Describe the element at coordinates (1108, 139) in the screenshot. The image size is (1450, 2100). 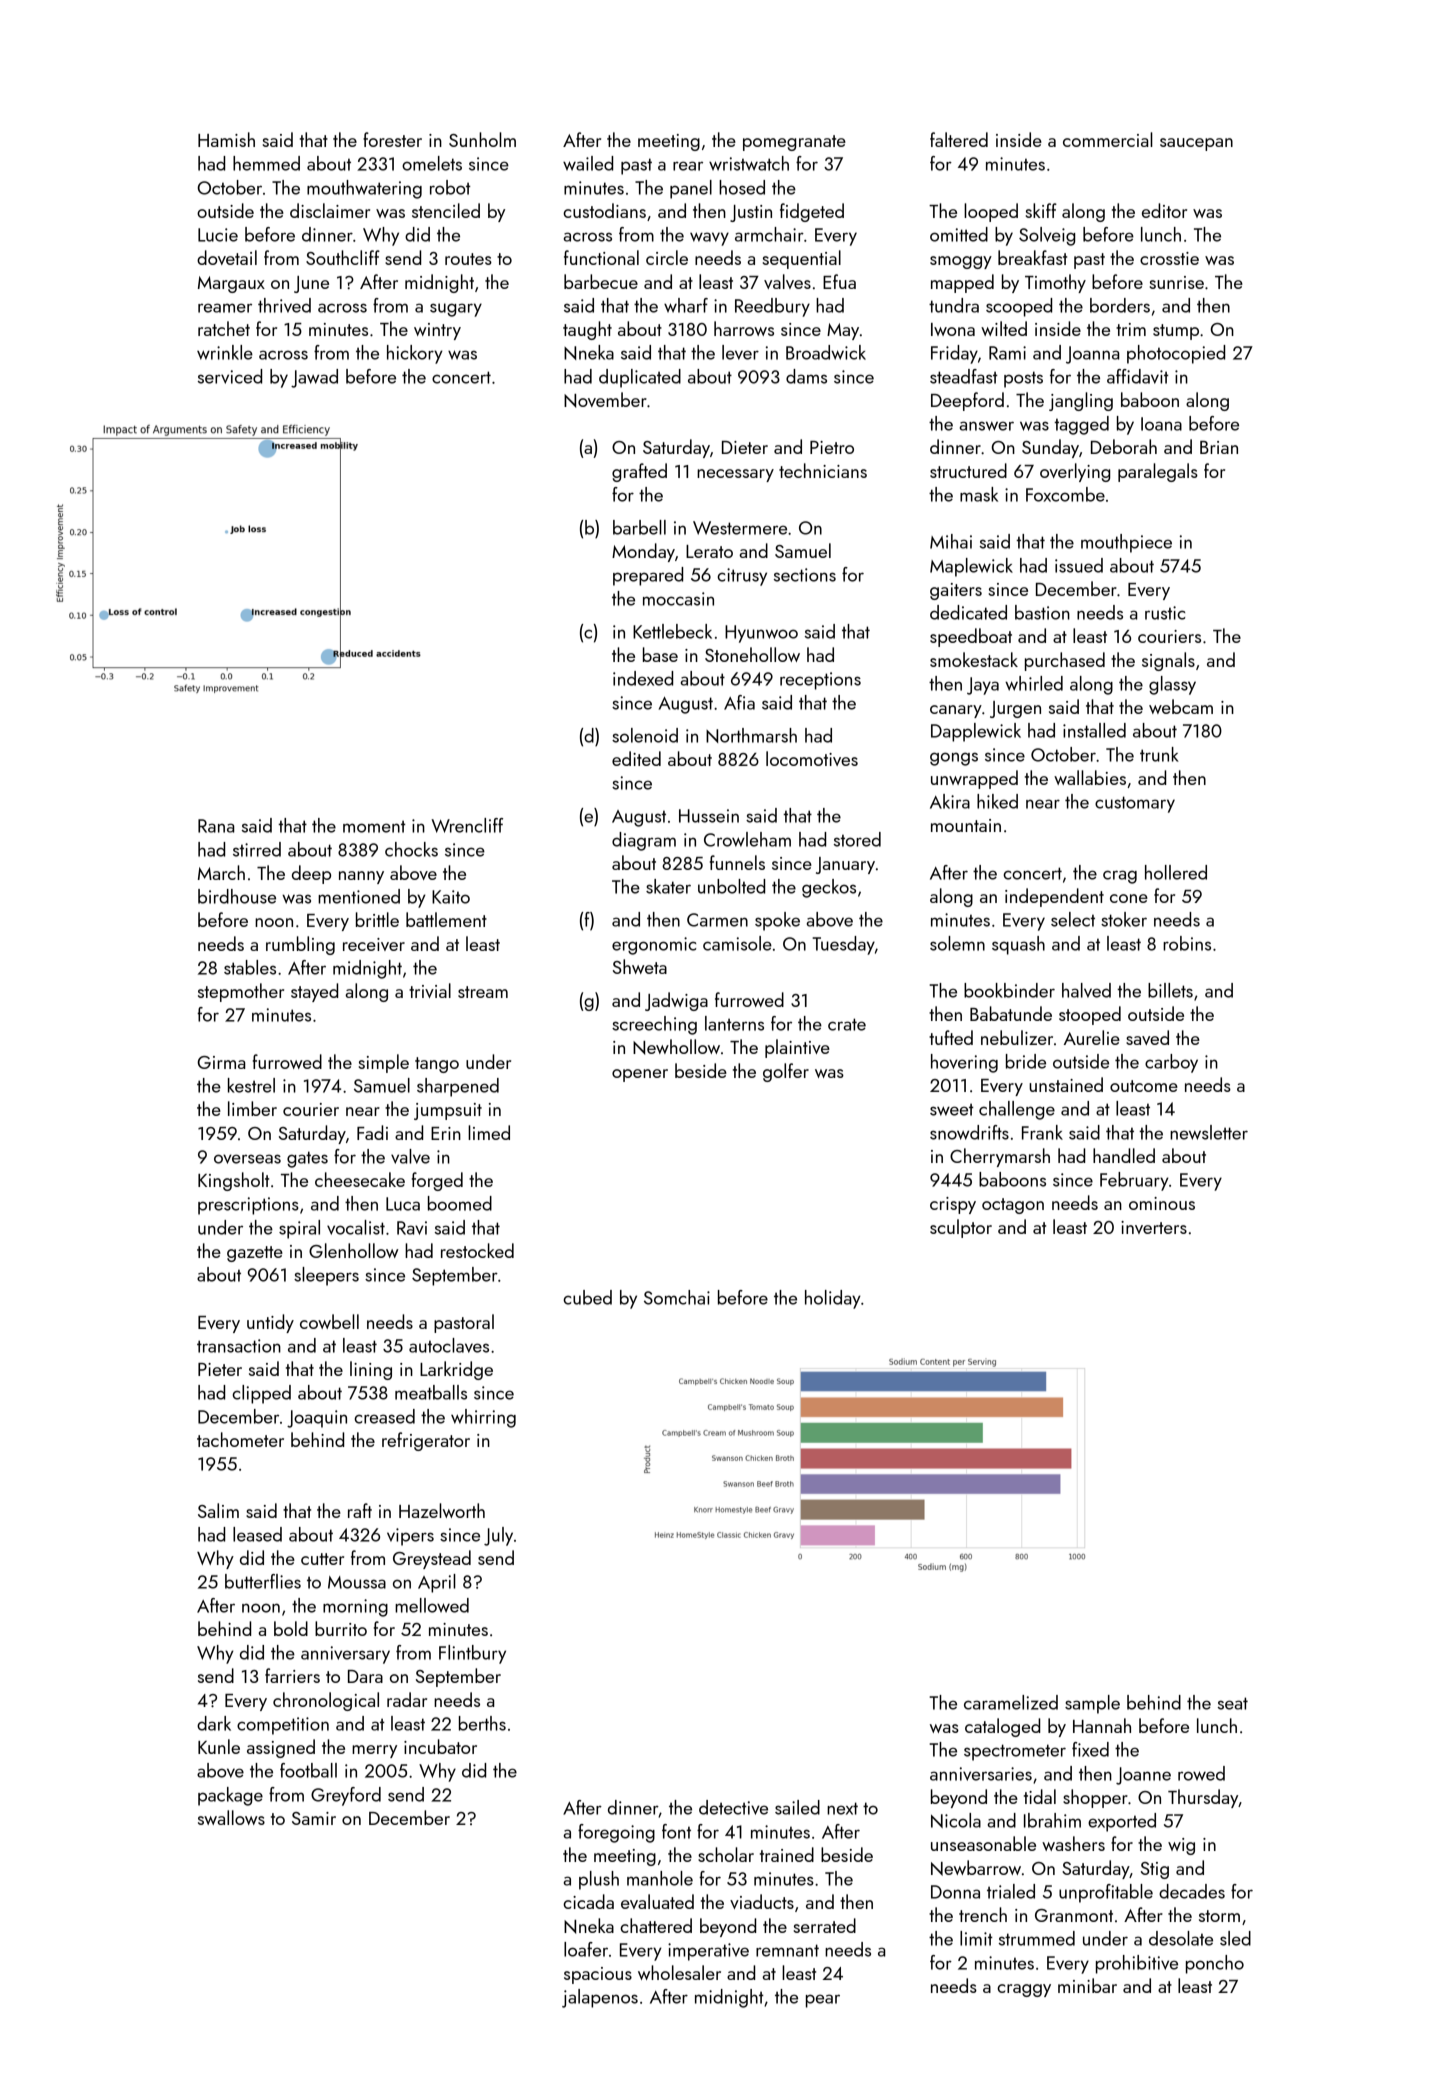
I see `commercial` at that location.
